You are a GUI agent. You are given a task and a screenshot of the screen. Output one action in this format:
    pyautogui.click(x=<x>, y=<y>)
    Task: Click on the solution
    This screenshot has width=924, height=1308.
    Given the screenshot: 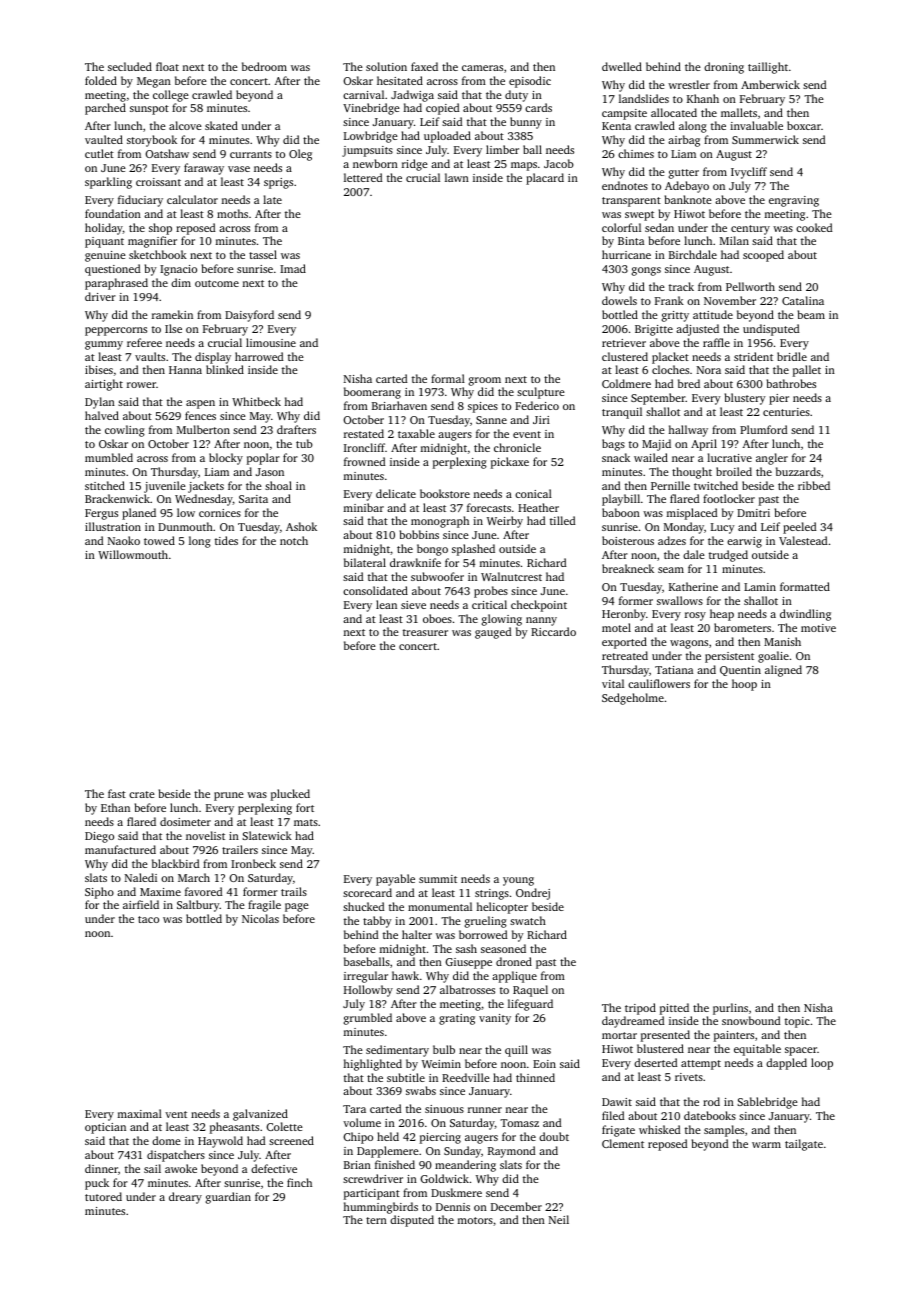 What is the action you would take?
    pyautogui.click(x=386, y=66)
